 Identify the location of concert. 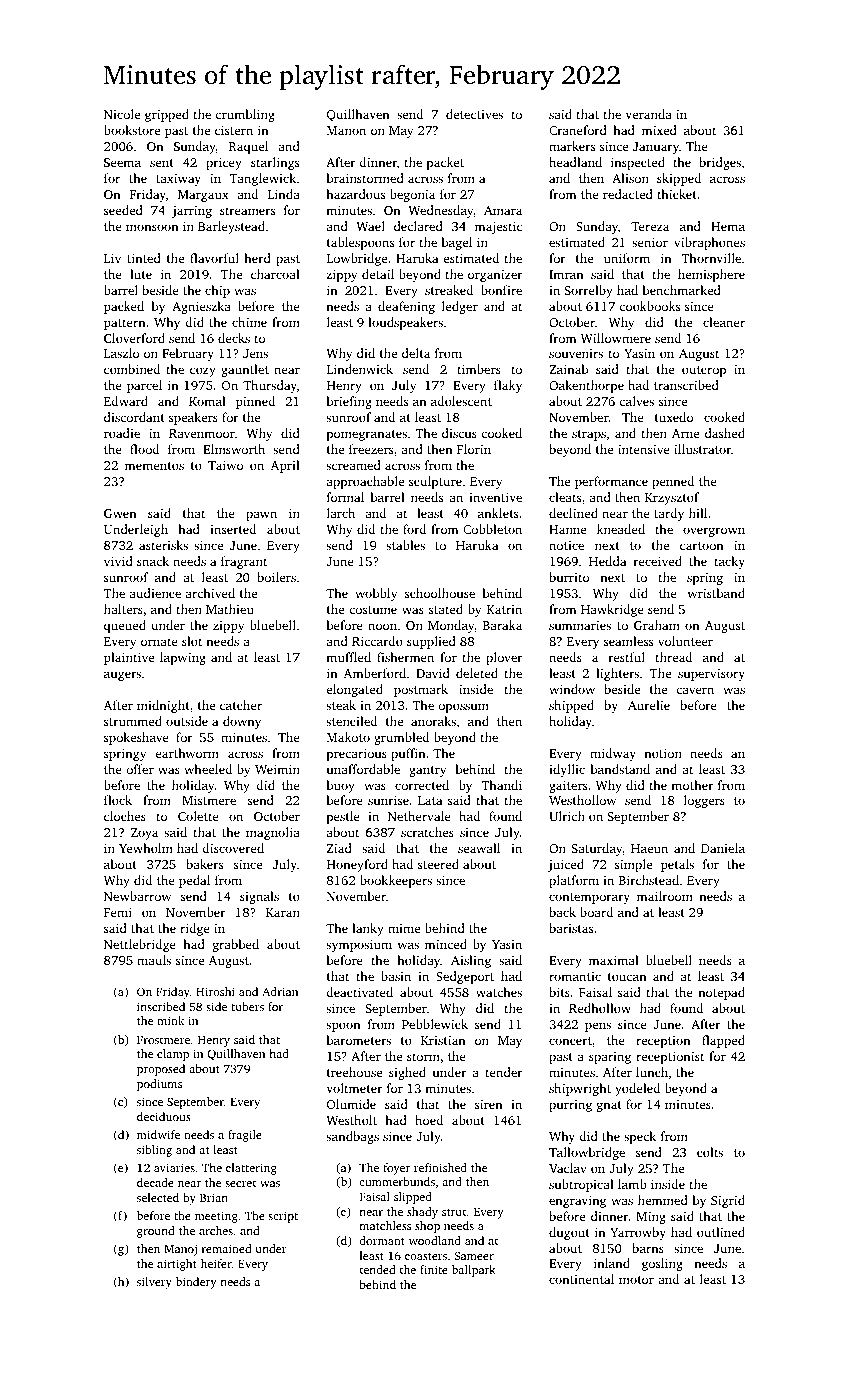
(570, 1041).
